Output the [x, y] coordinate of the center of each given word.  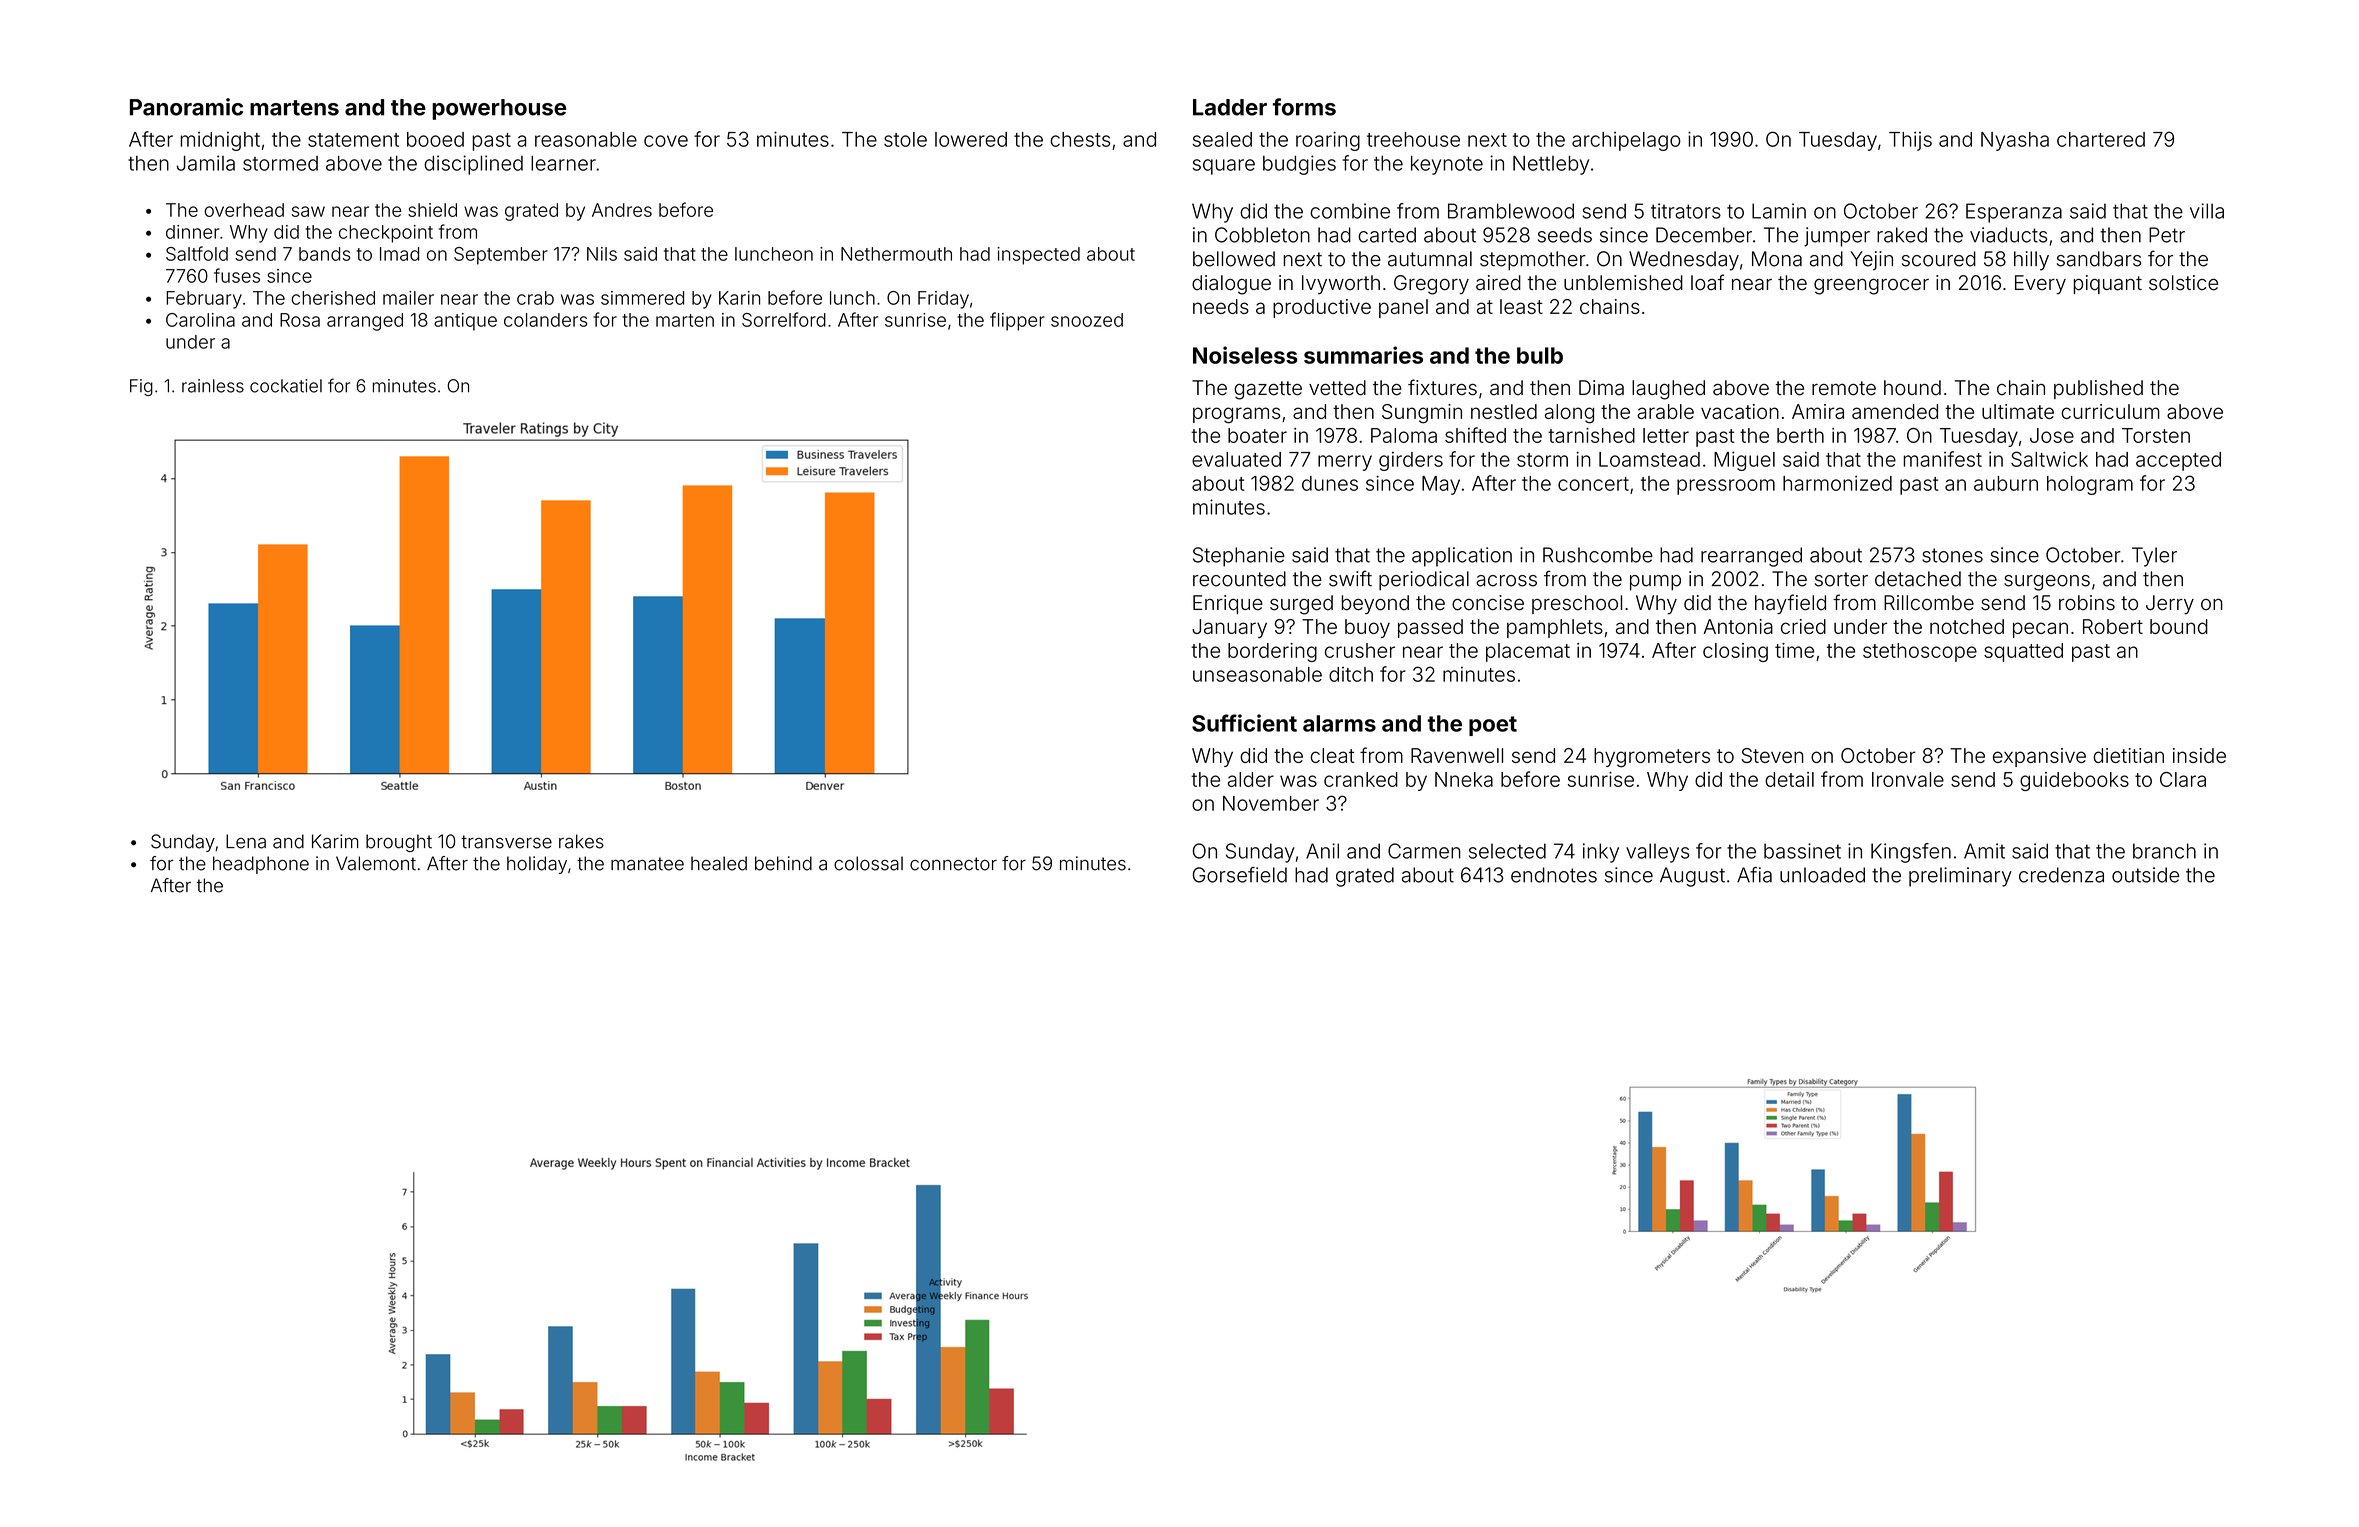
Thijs [1910, 141]
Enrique [1228, 604]
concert [1593, 484]
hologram [2090, 485]
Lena [246, 841]
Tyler [2154, 557]
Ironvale [1908, 779]
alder [1251, 779]
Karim [335, 841]
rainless [213, 386]
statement [353, 140]
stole [905, 139]
